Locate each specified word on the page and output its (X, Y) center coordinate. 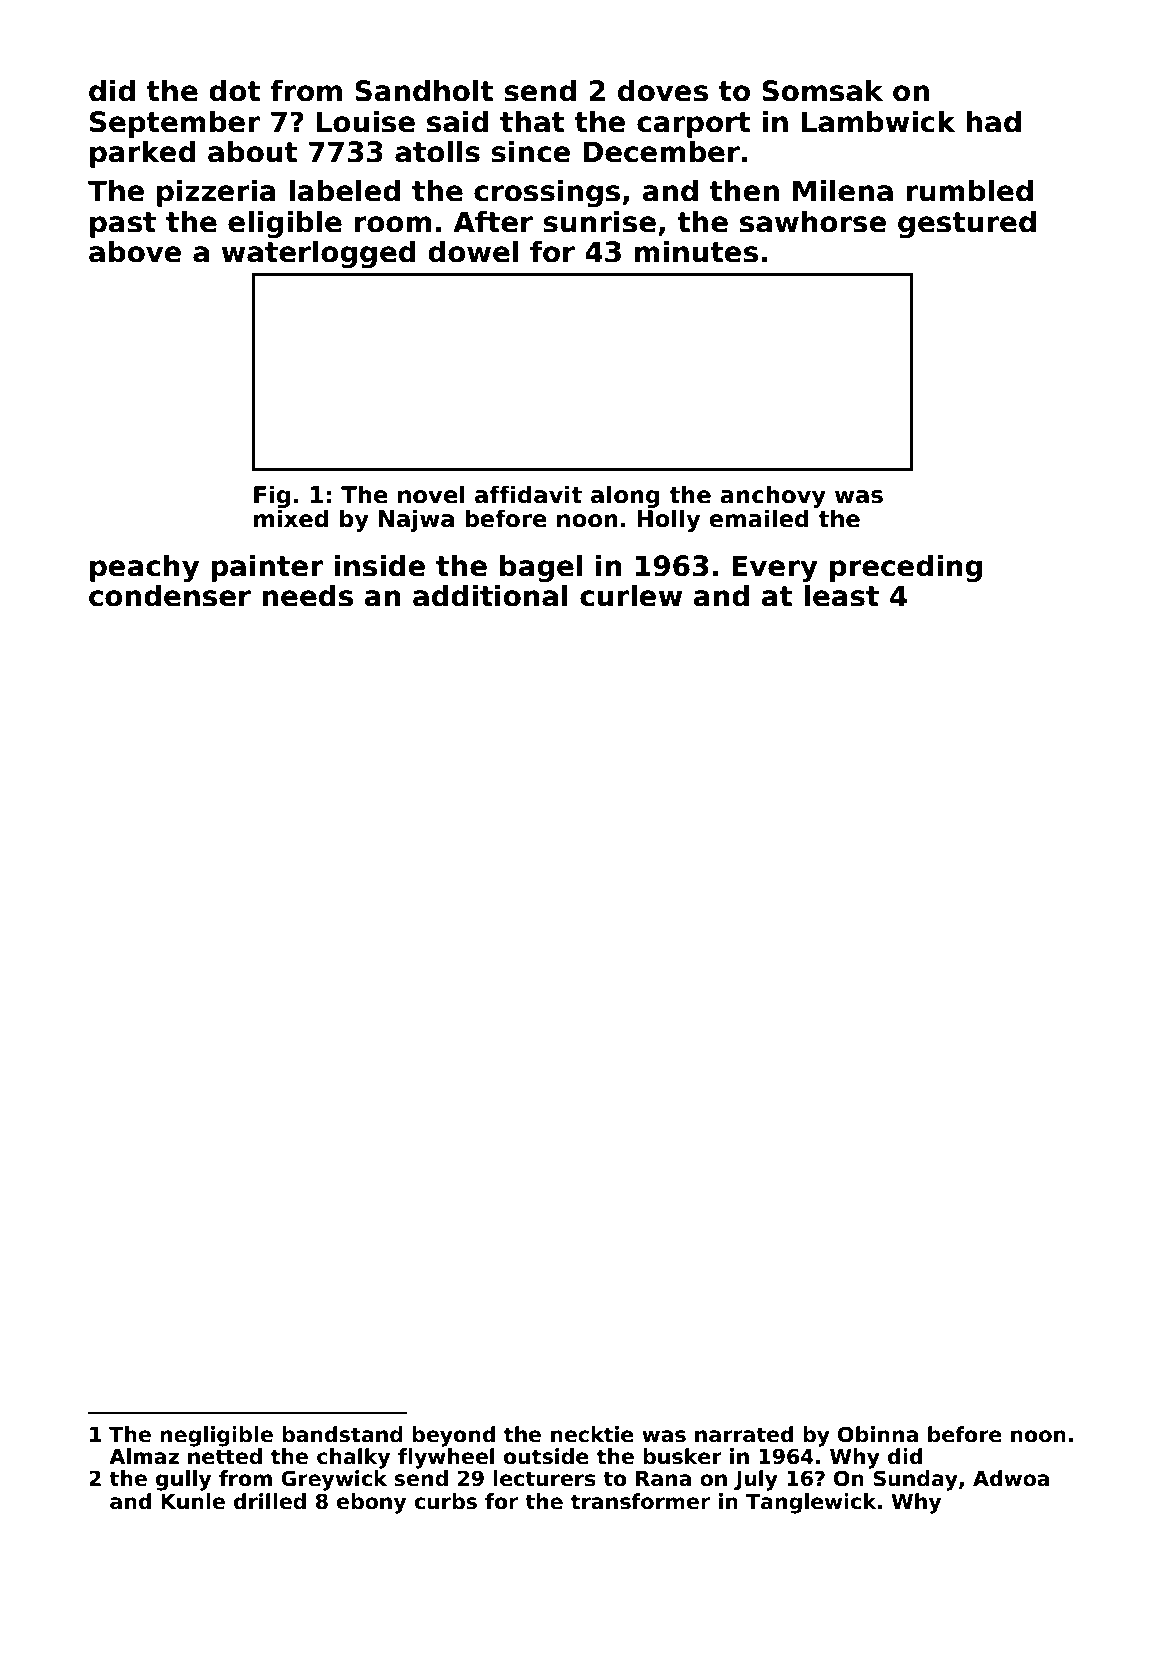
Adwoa (1011, 1478)
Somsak (822, 90)
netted (225, 1456)
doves (663, 90)
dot (234, 90)
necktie (592, 1434)
